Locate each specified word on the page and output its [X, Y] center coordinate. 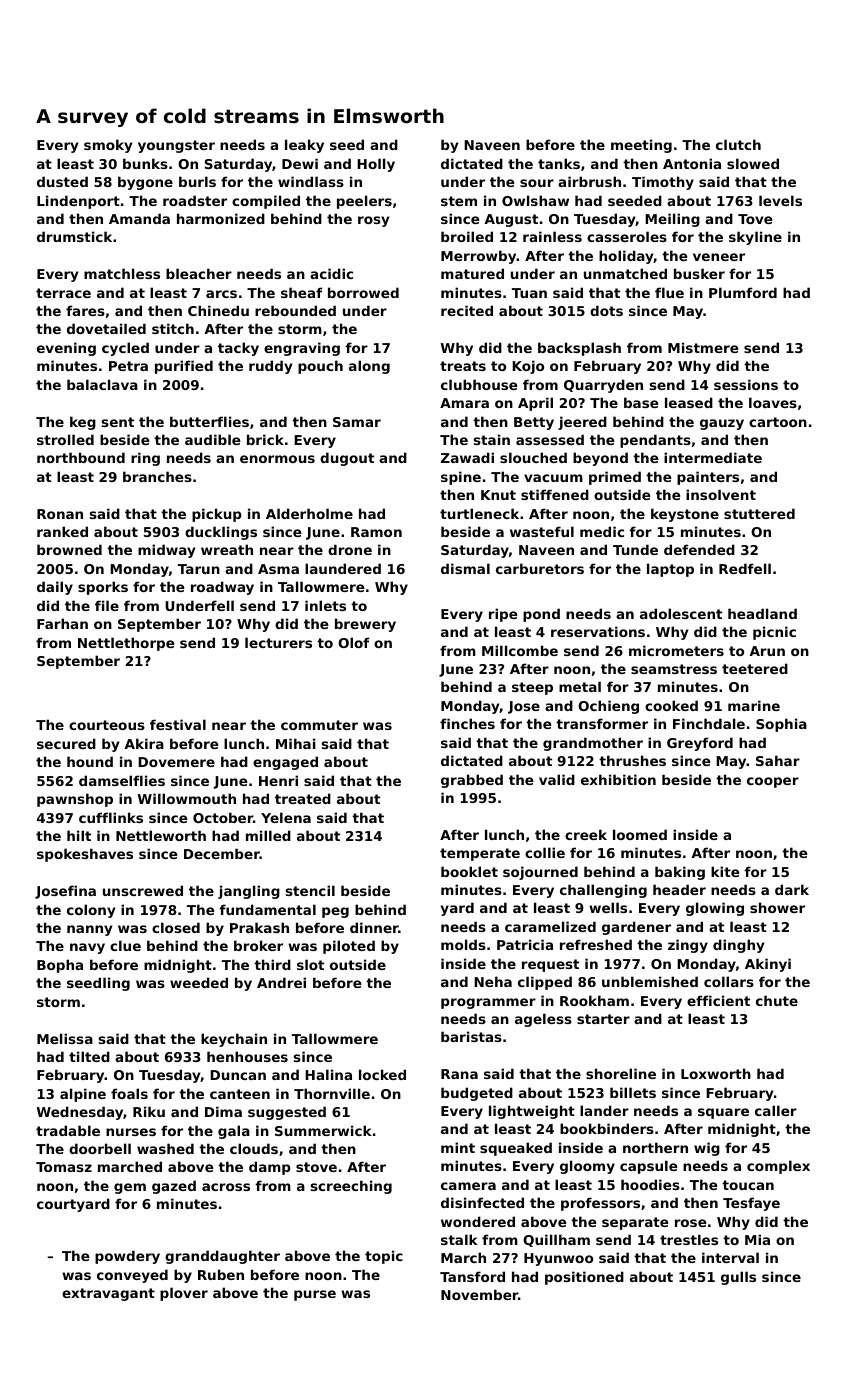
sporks [103, 588]
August [511, 220]
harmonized [221, 218]
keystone [685, 515]
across [226, 1187]
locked [382, 1074]
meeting [641, 146]
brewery [365, 625]
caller [776, 1110]
